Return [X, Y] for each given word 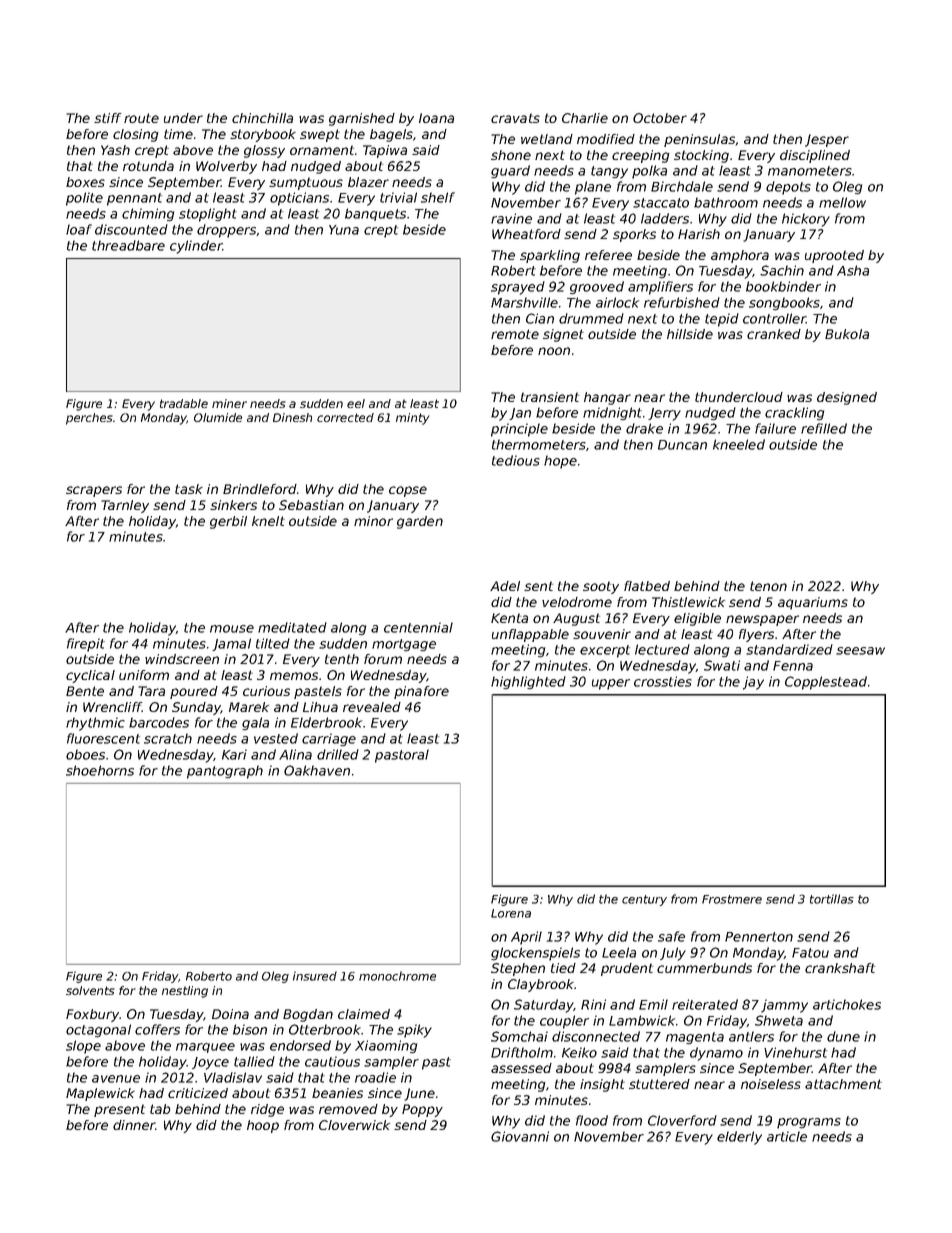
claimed [364, 1014]
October [660, 118]
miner [229, 403]
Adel [505, 586]
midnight [612, 414]
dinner [134, 1125]
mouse [232, 629]
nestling [185, 992]
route [141, 118]
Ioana [436, 118]
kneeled [739, 444]
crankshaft [840, 968]
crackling [794, 414]
